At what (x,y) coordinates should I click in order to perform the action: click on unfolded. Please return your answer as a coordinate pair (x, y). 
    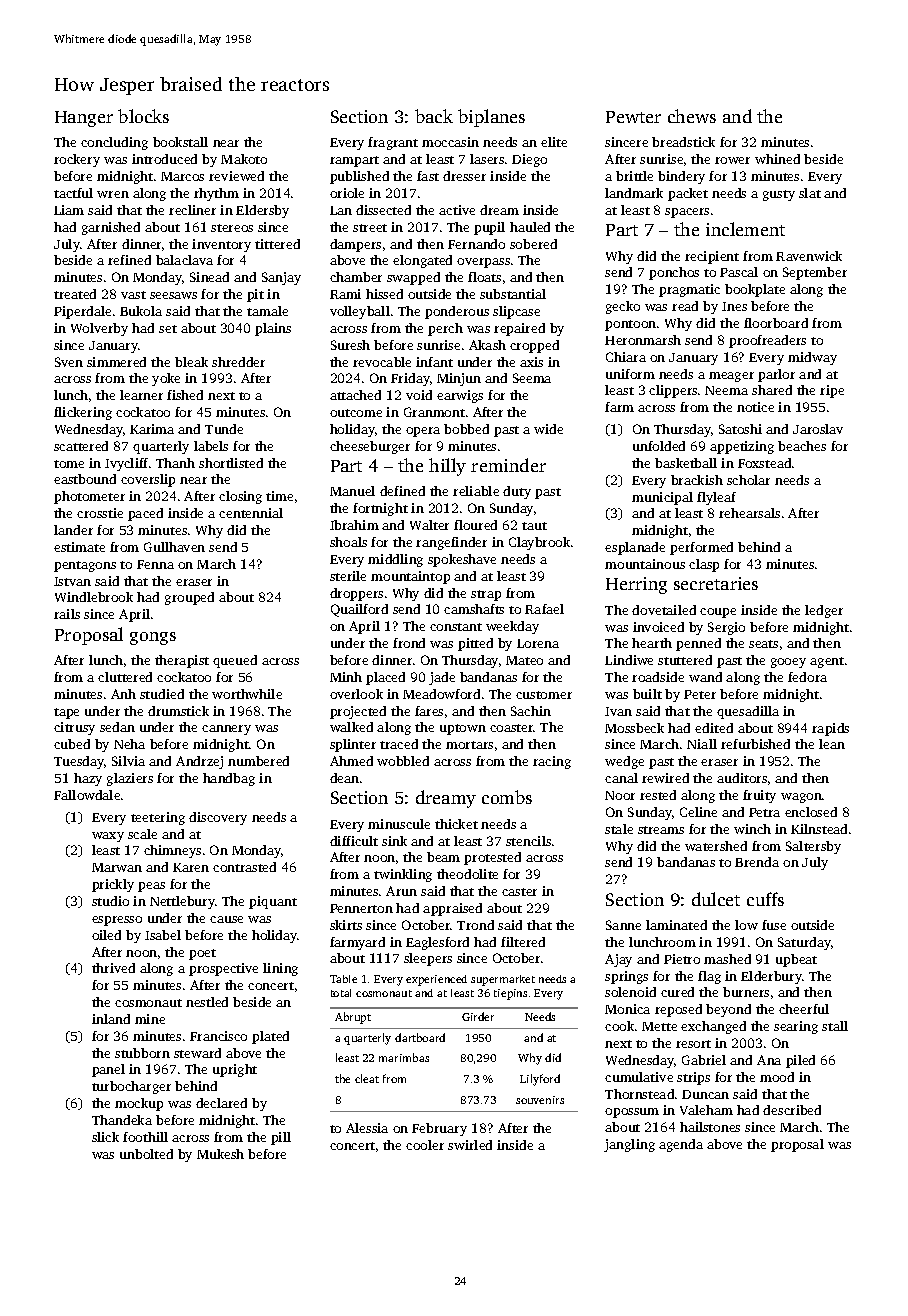
    Looking at the image, I should click on (659, 446).
